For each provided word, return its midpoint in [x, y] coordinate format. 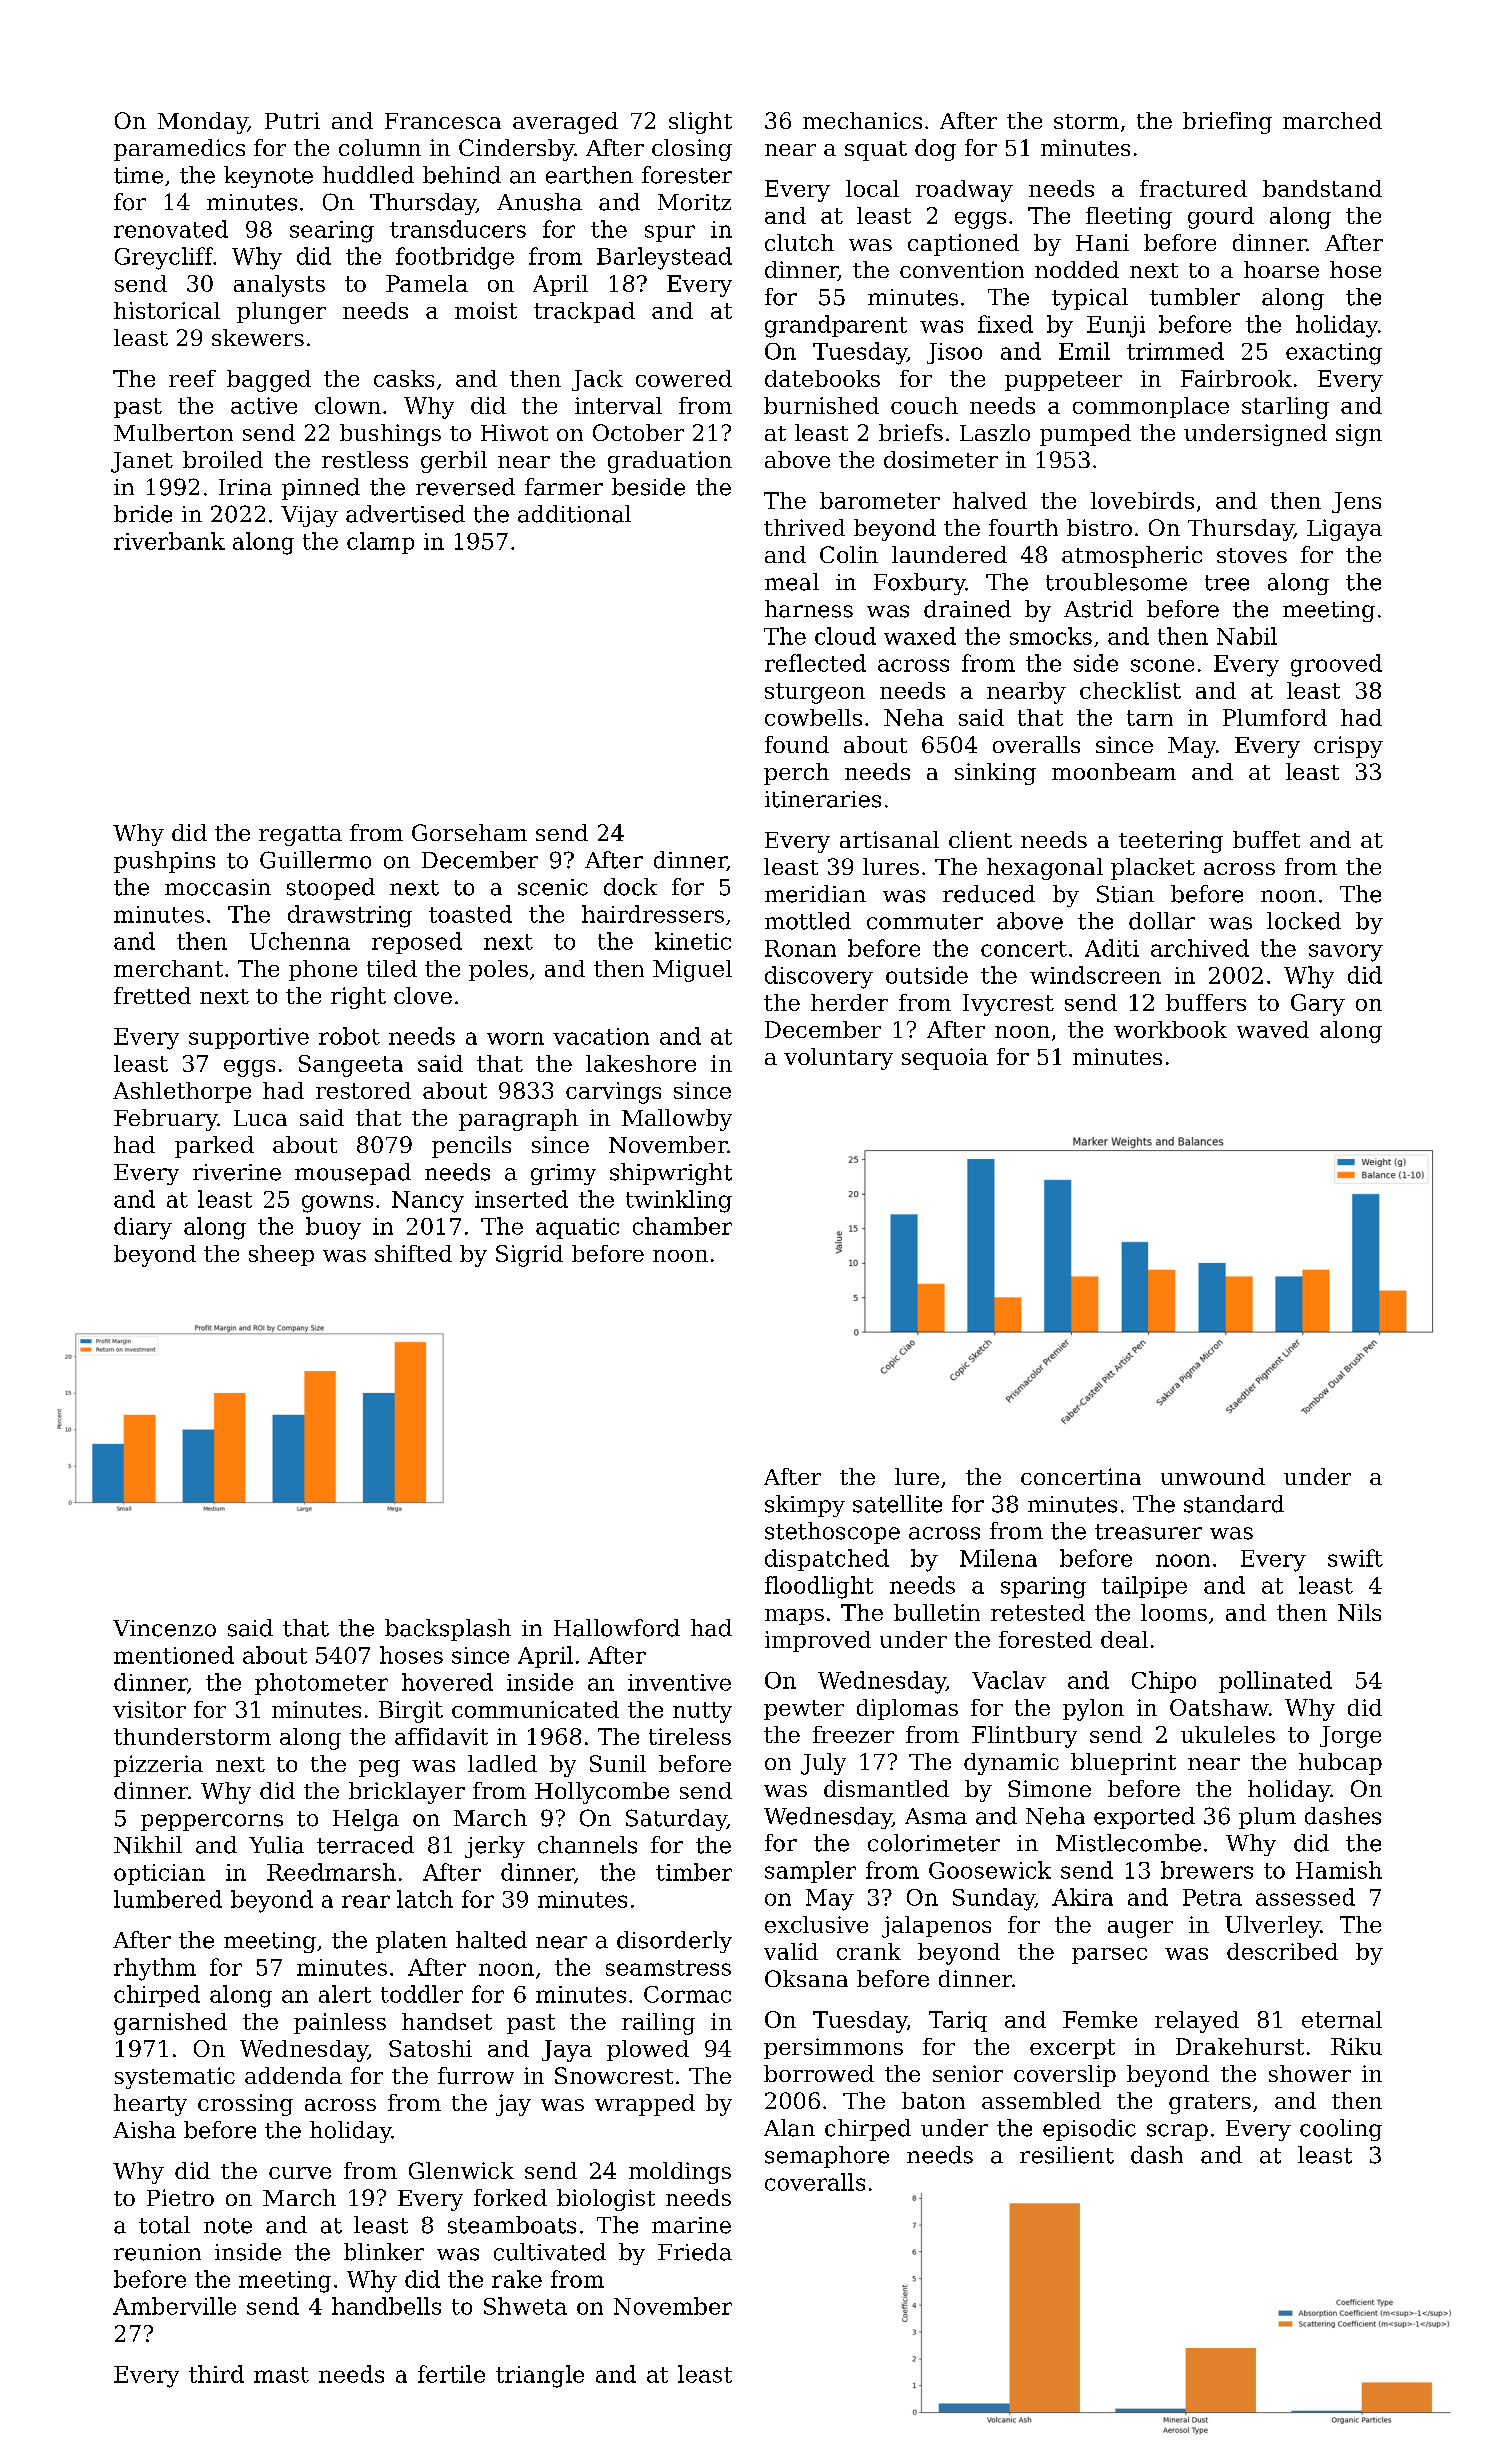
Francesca [443, 121]
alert [345, 1994]
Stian [1125, 894]
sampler [810, 1872]
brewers [1207, 1870]
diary [143, 1228]
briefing [1227, 123]
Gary [1318, 1005]
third [216, 2374]
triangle [540, 2376]
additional [574, 514]
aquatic [577, 1228]
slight [700, 123]
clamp [380, 543]
